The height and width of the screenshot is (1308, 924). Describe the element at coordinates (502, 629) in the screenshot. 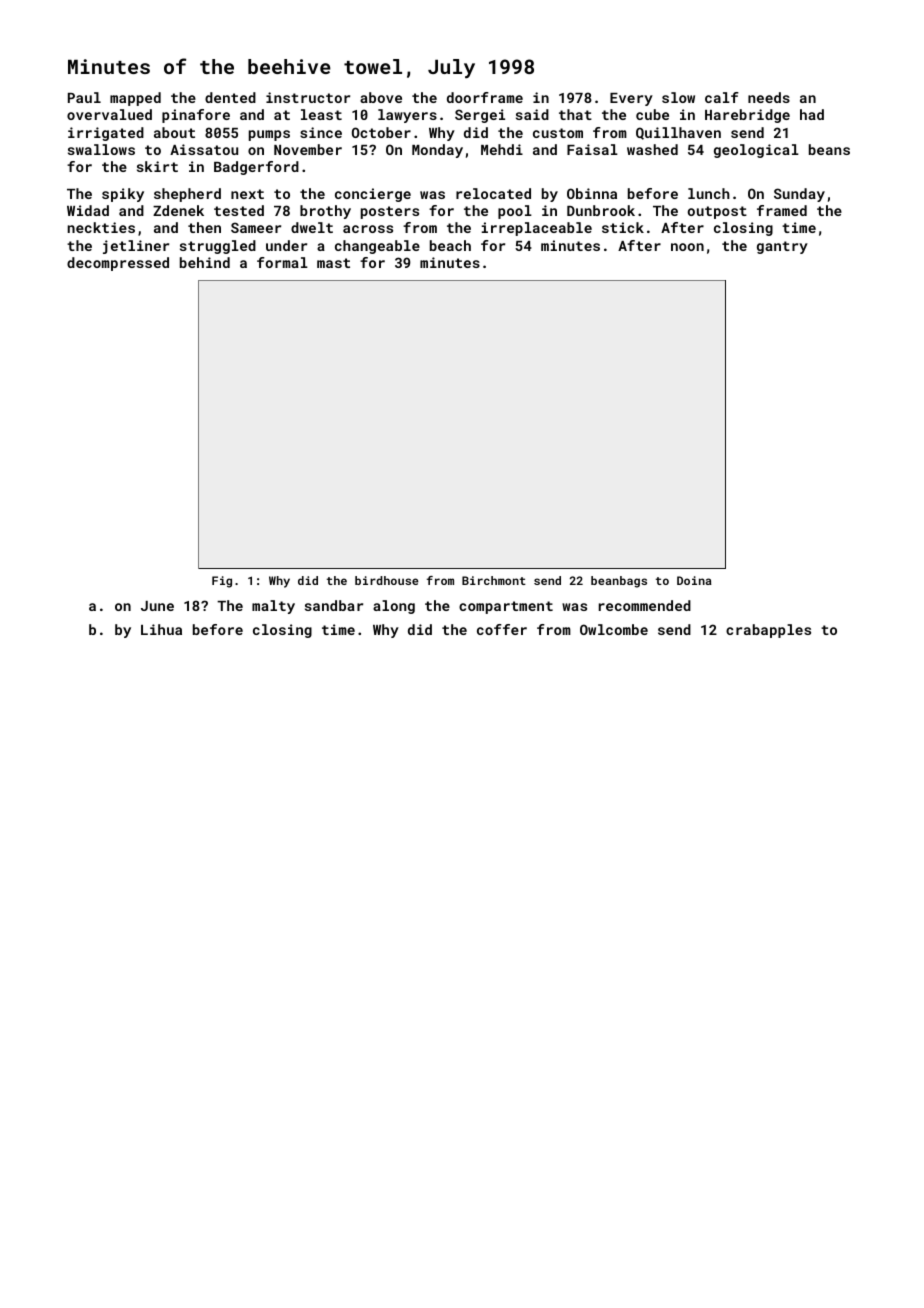

I see `coffer` at that location.
